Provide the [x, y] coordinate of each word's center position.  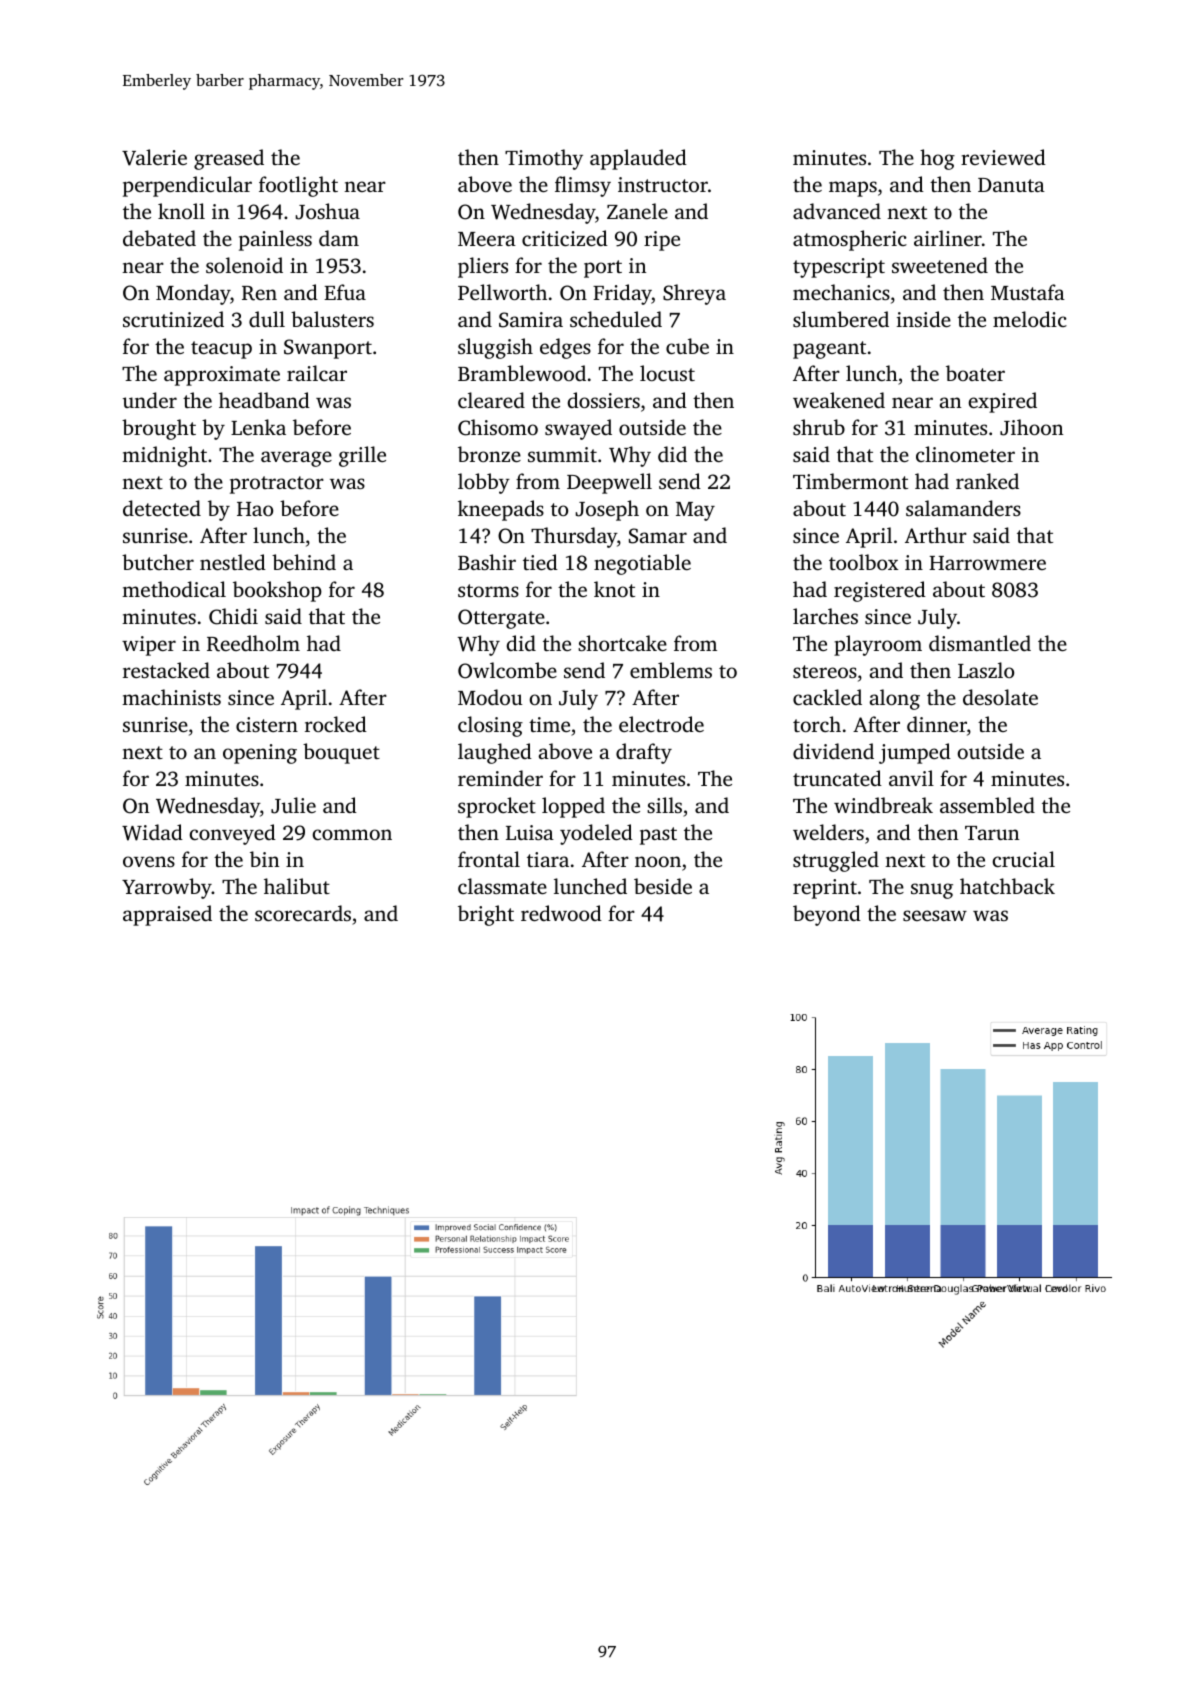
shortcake [622, 643]
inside [924, 319]
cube [687, 346]
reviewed [1003, 157]
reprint [825, 889]
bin [264, 859]
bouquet [341, 753]
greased [229, 159]
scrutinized [173, 319]
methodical [174, 589]
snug [932, 891]
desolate [1000, 697]
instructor [663, 184]
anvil [911, 778]
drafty [644, 753]
